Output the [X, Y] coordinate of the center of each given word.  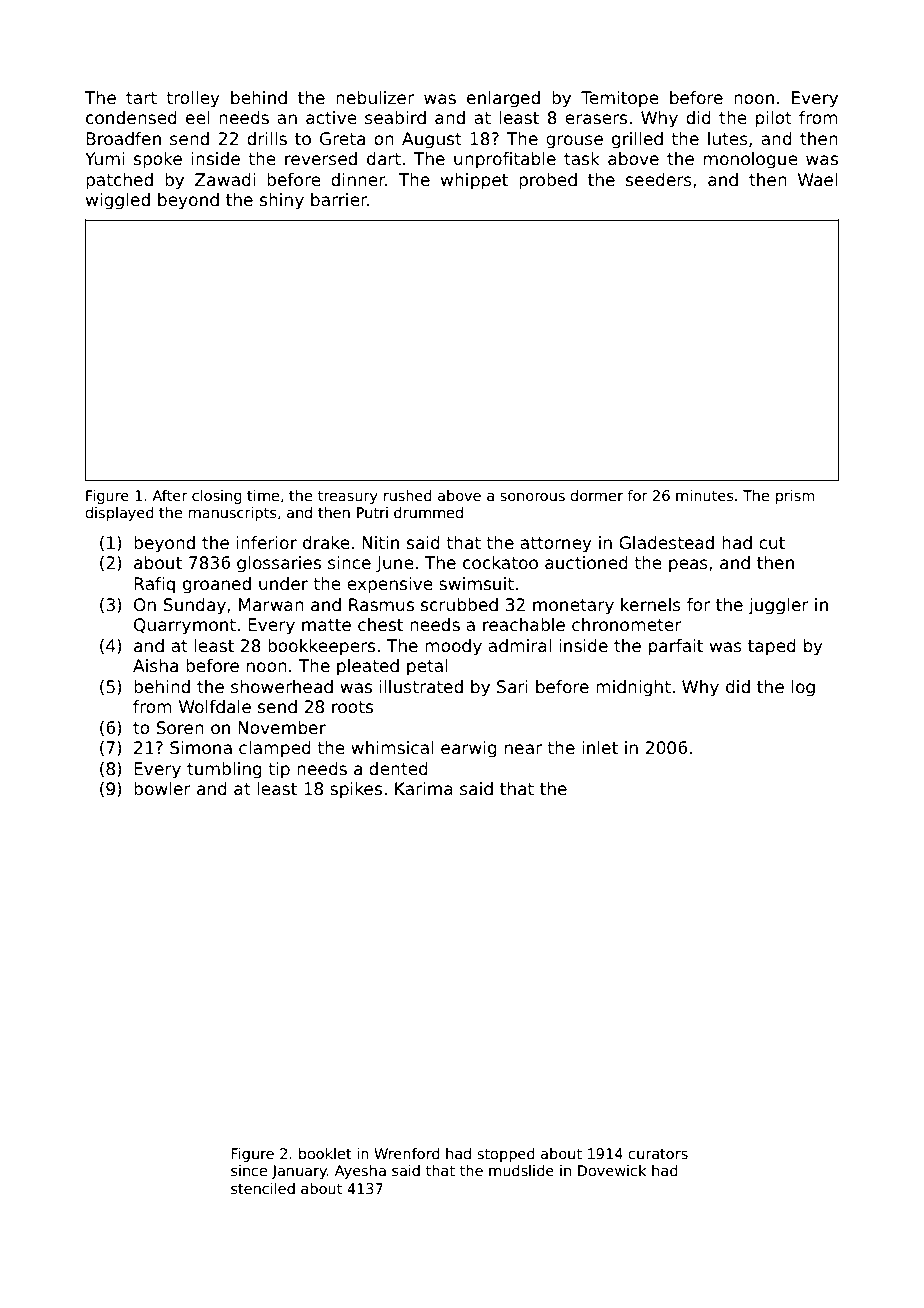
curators [658, 1154]
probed [548, 181]
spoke [158, 160]
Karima [424, 789]
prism [795, 497]
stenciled [263, 1188]
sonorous [532, 497]
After [170, 495]
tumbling [224, 770]
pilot [774, 119]
